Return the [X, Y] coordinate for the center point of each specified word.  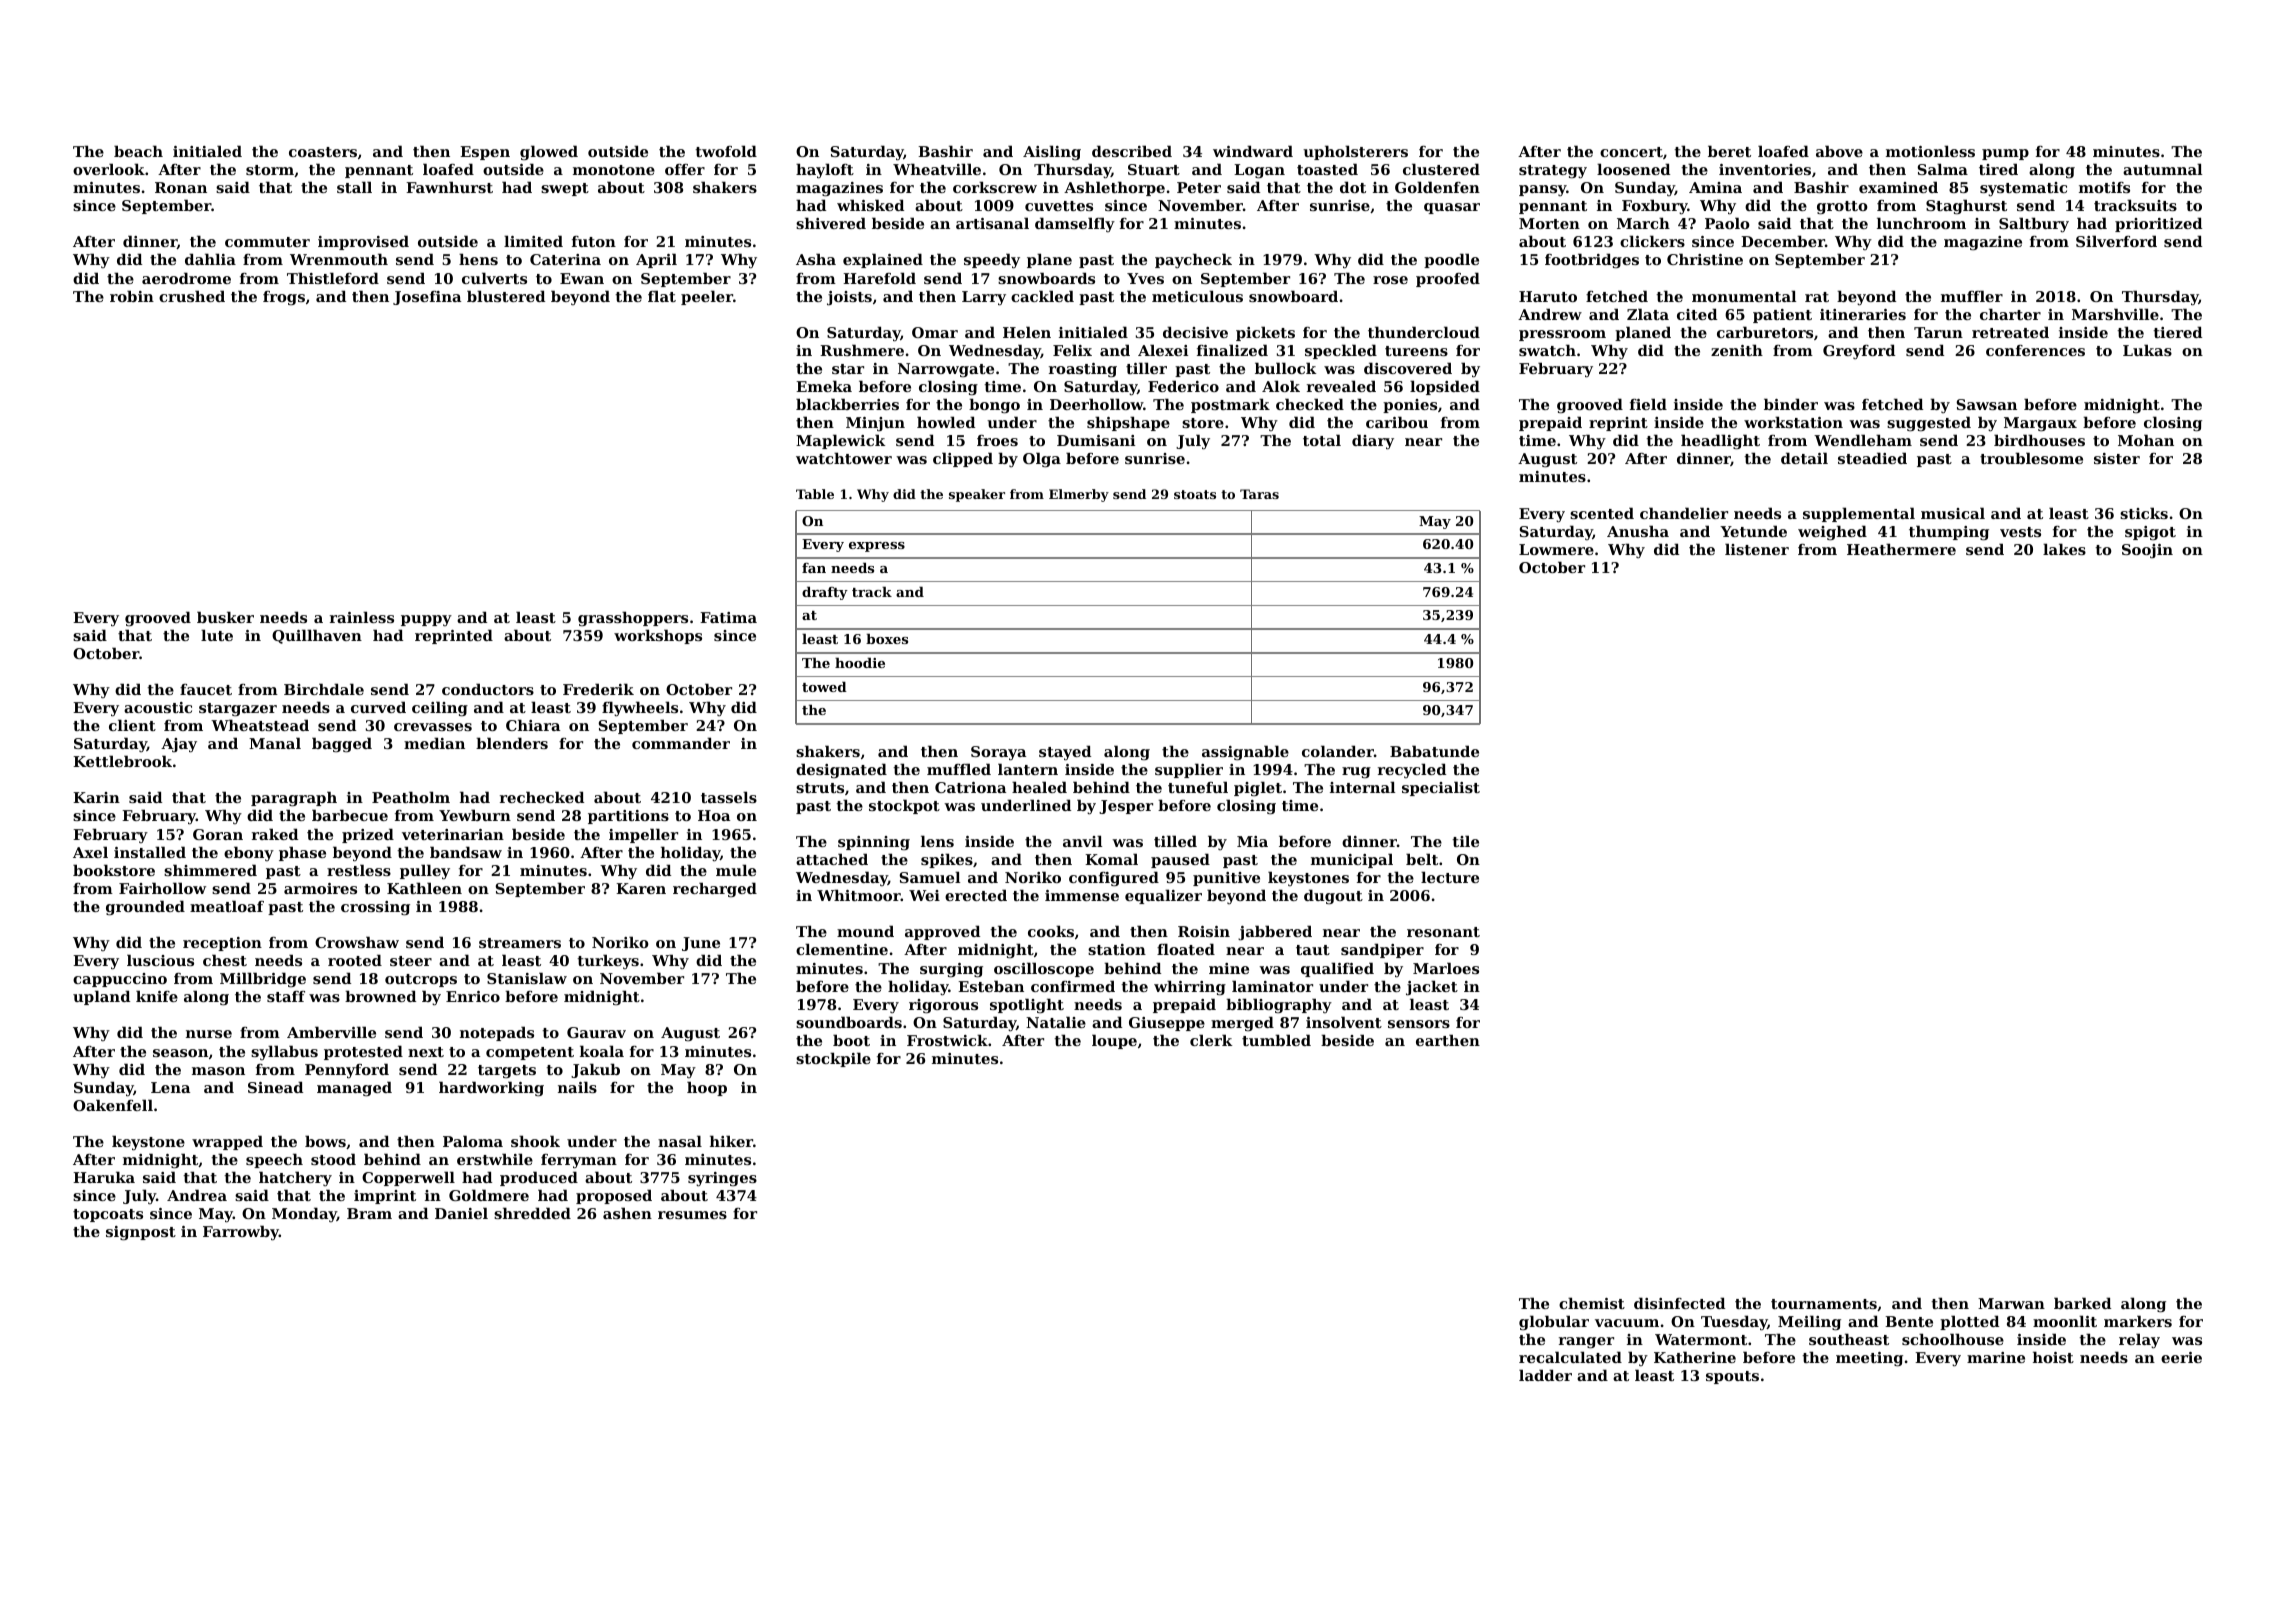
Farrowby [241, 1233]
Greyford [1859, 351]
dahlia [210, 259]
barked [2082, 1303]
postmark [1230, 405]
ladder [1545, 1375]
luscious [160, 960]
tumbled [1276, 1040]
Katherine [1695, 1357]
